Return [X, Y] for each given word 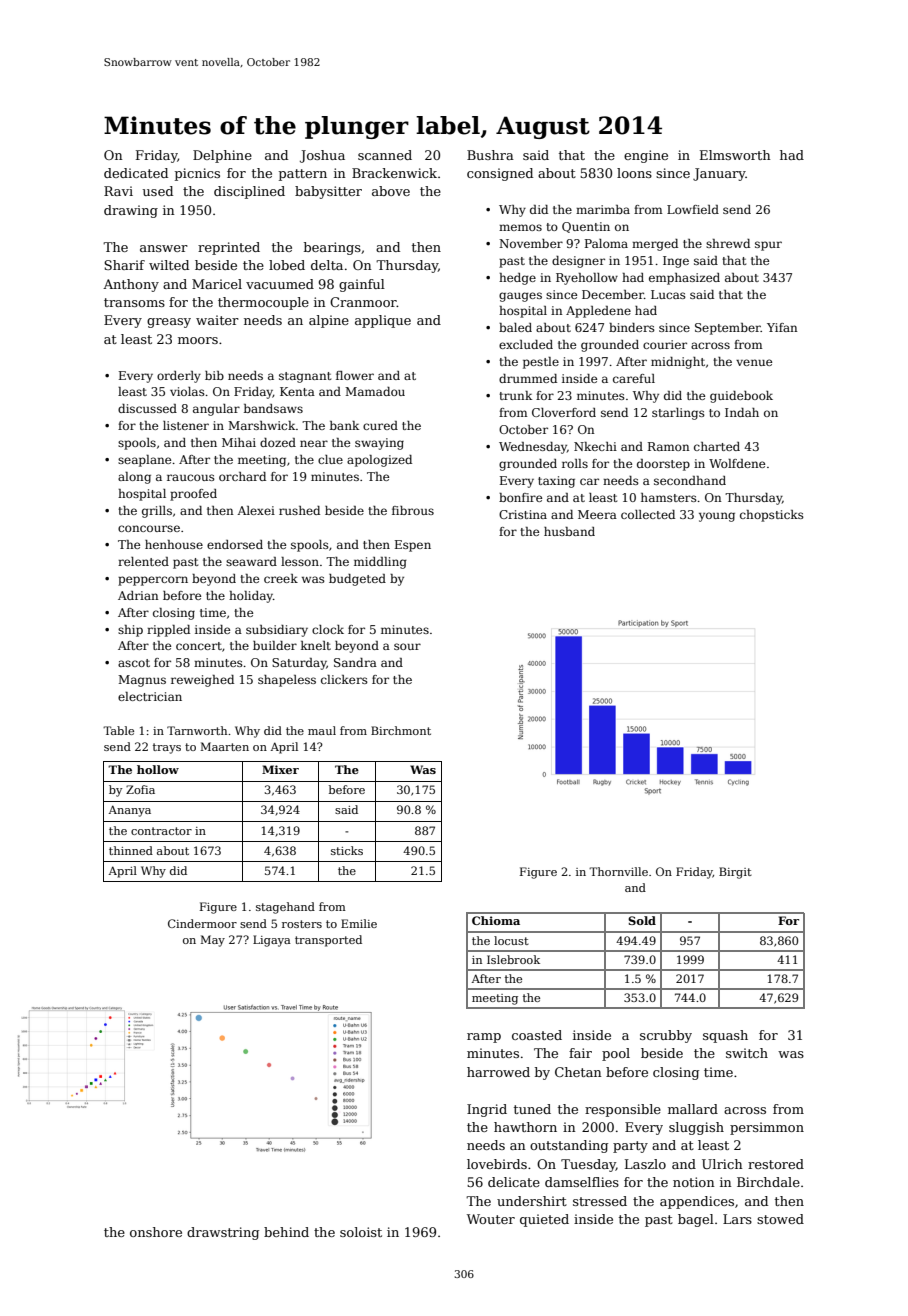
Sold [642, 920]
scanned [385, 155]
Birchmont [401, 730]
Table [118, 730]
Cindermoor [202, 923]
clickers [344, 679]
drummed [528, 378]
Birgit [735, 873]
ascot [134, 663]
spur [768, 246]
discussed [147, 408]
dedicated [136, 173]
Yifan [782, 327]
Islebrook [513, 959]
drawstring [223, 1233]
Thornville [618, 871]
